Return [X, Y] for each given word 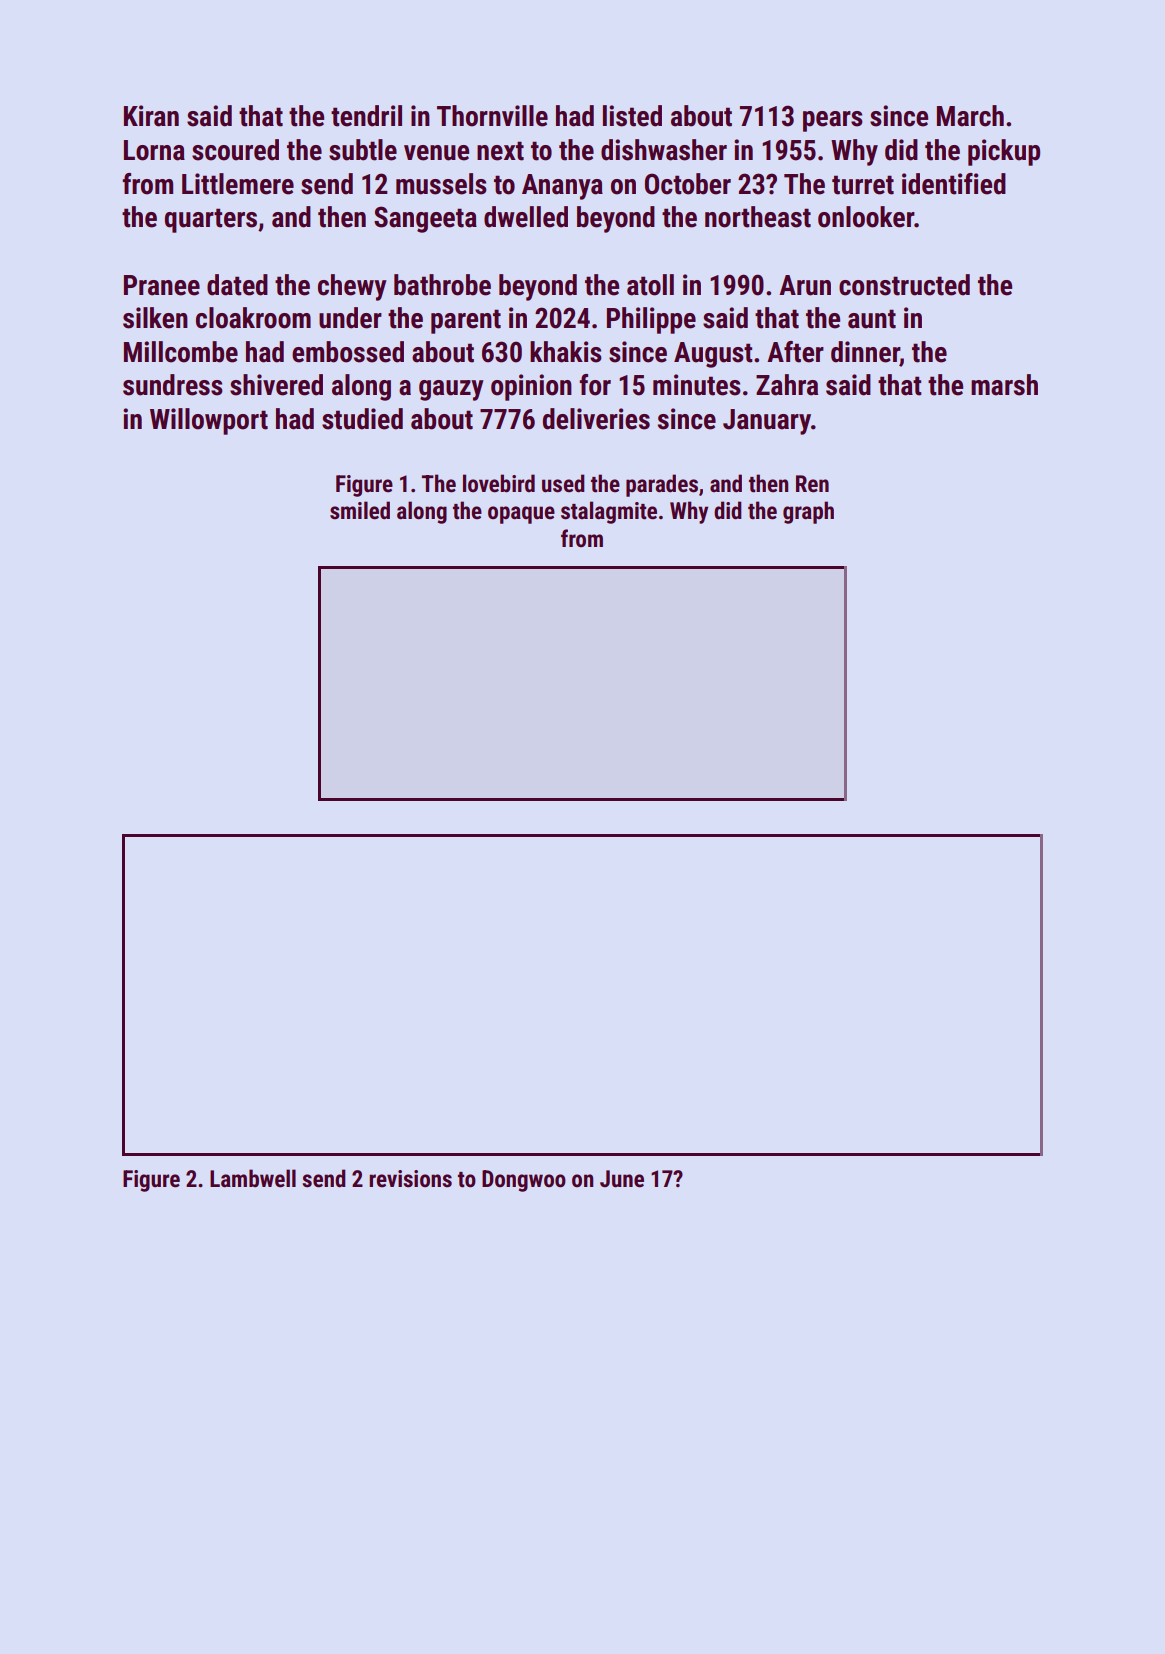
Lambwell [253, 1178]
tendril [366, 116]
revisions [410, 1179]
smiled [360, 510]
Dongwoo [524, 1181]
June [622, 1179]
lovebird [499, 483]
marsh [1004, 385]
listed [632, 116]
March [970, 116]
